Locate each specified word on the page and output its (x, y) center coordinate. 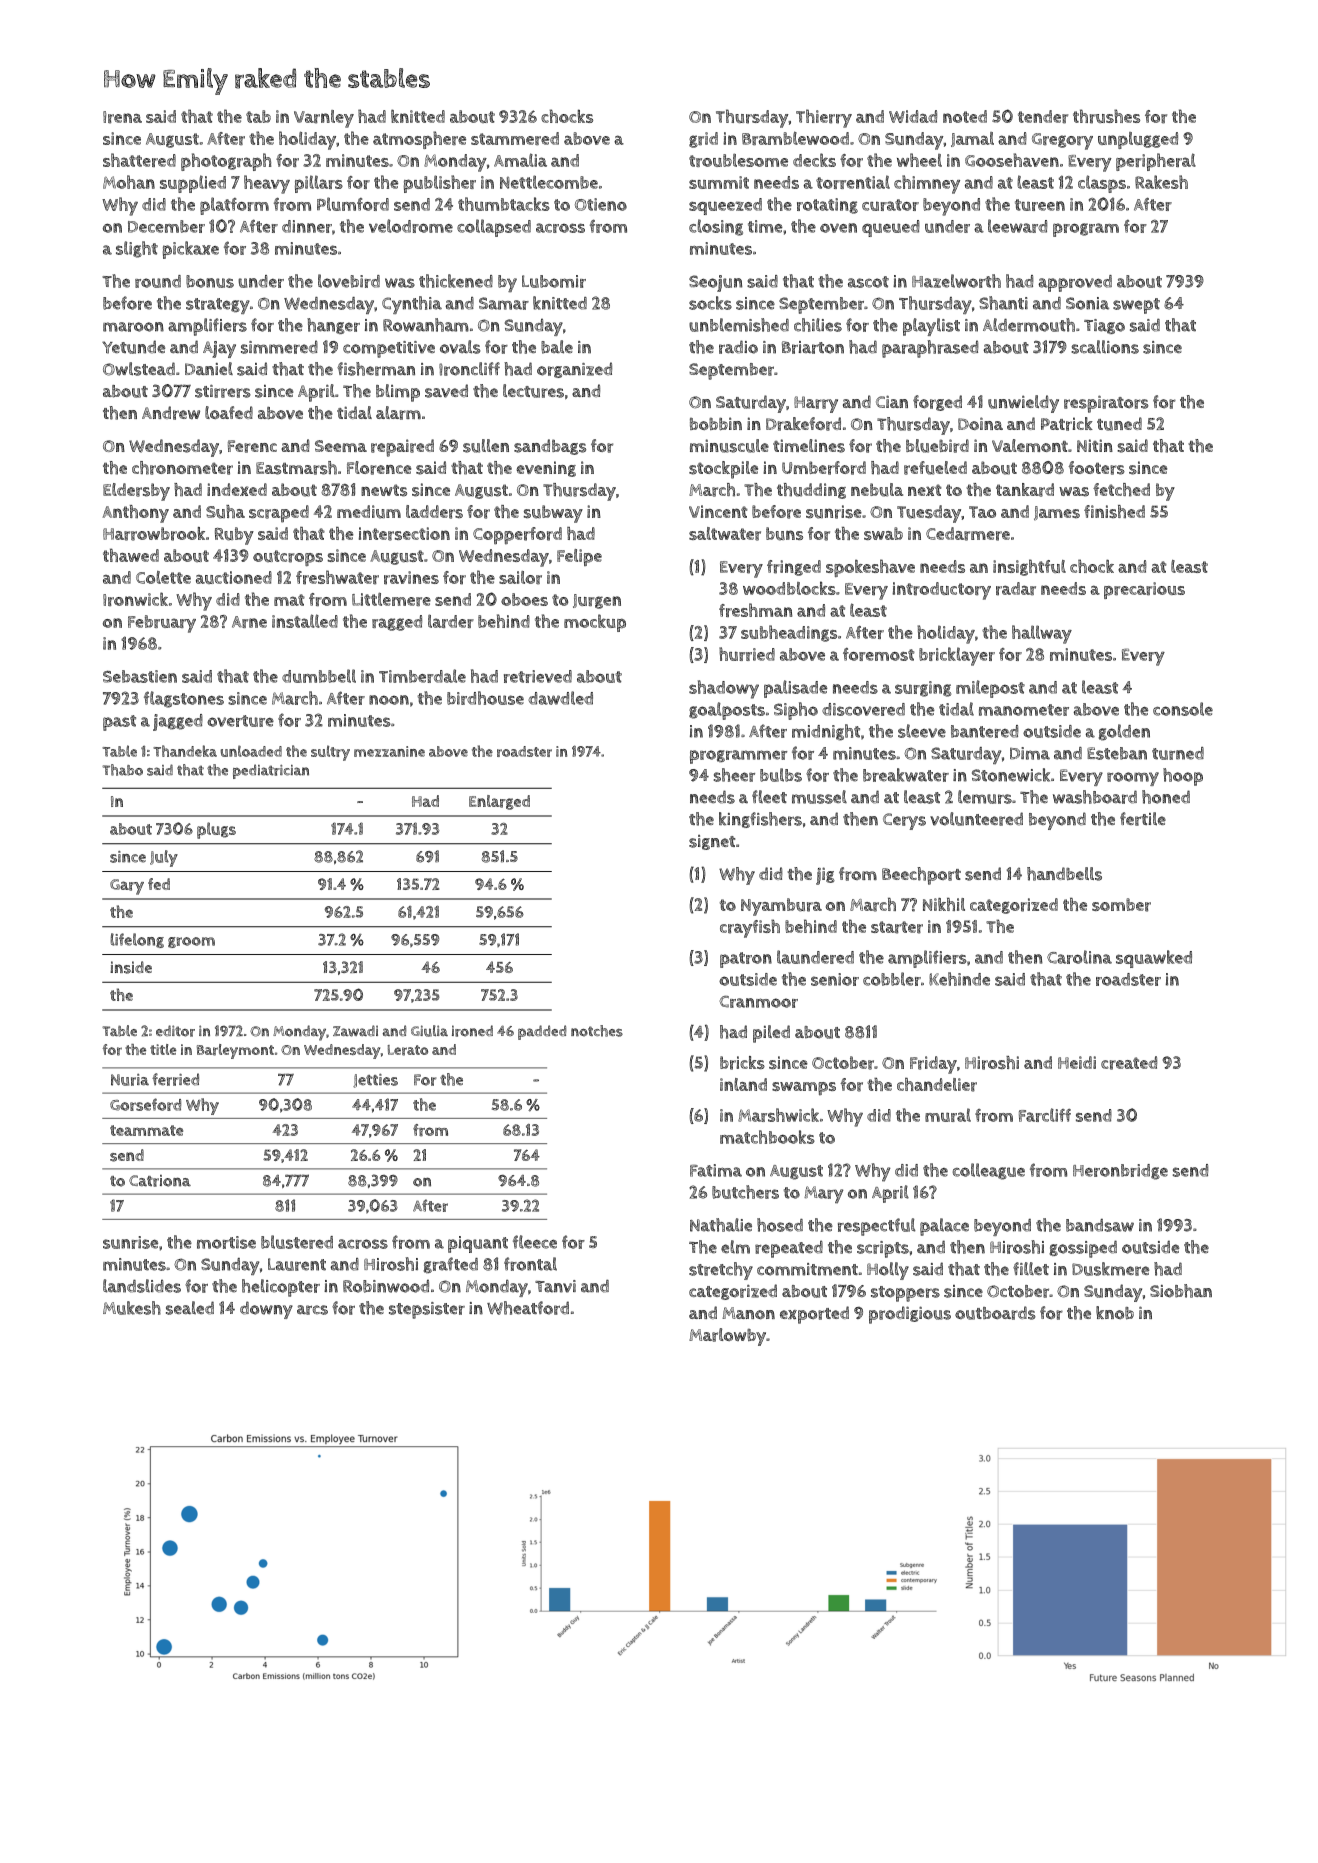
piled (771, 1034)
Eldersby (136, 492)
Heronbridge (1120, 1172)
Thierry (824, 118)
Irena (122, 117)
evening (546, 469)
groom (191, 942)
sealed (190, 1308)
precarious (1144, 590)
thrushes (1106, 116)
